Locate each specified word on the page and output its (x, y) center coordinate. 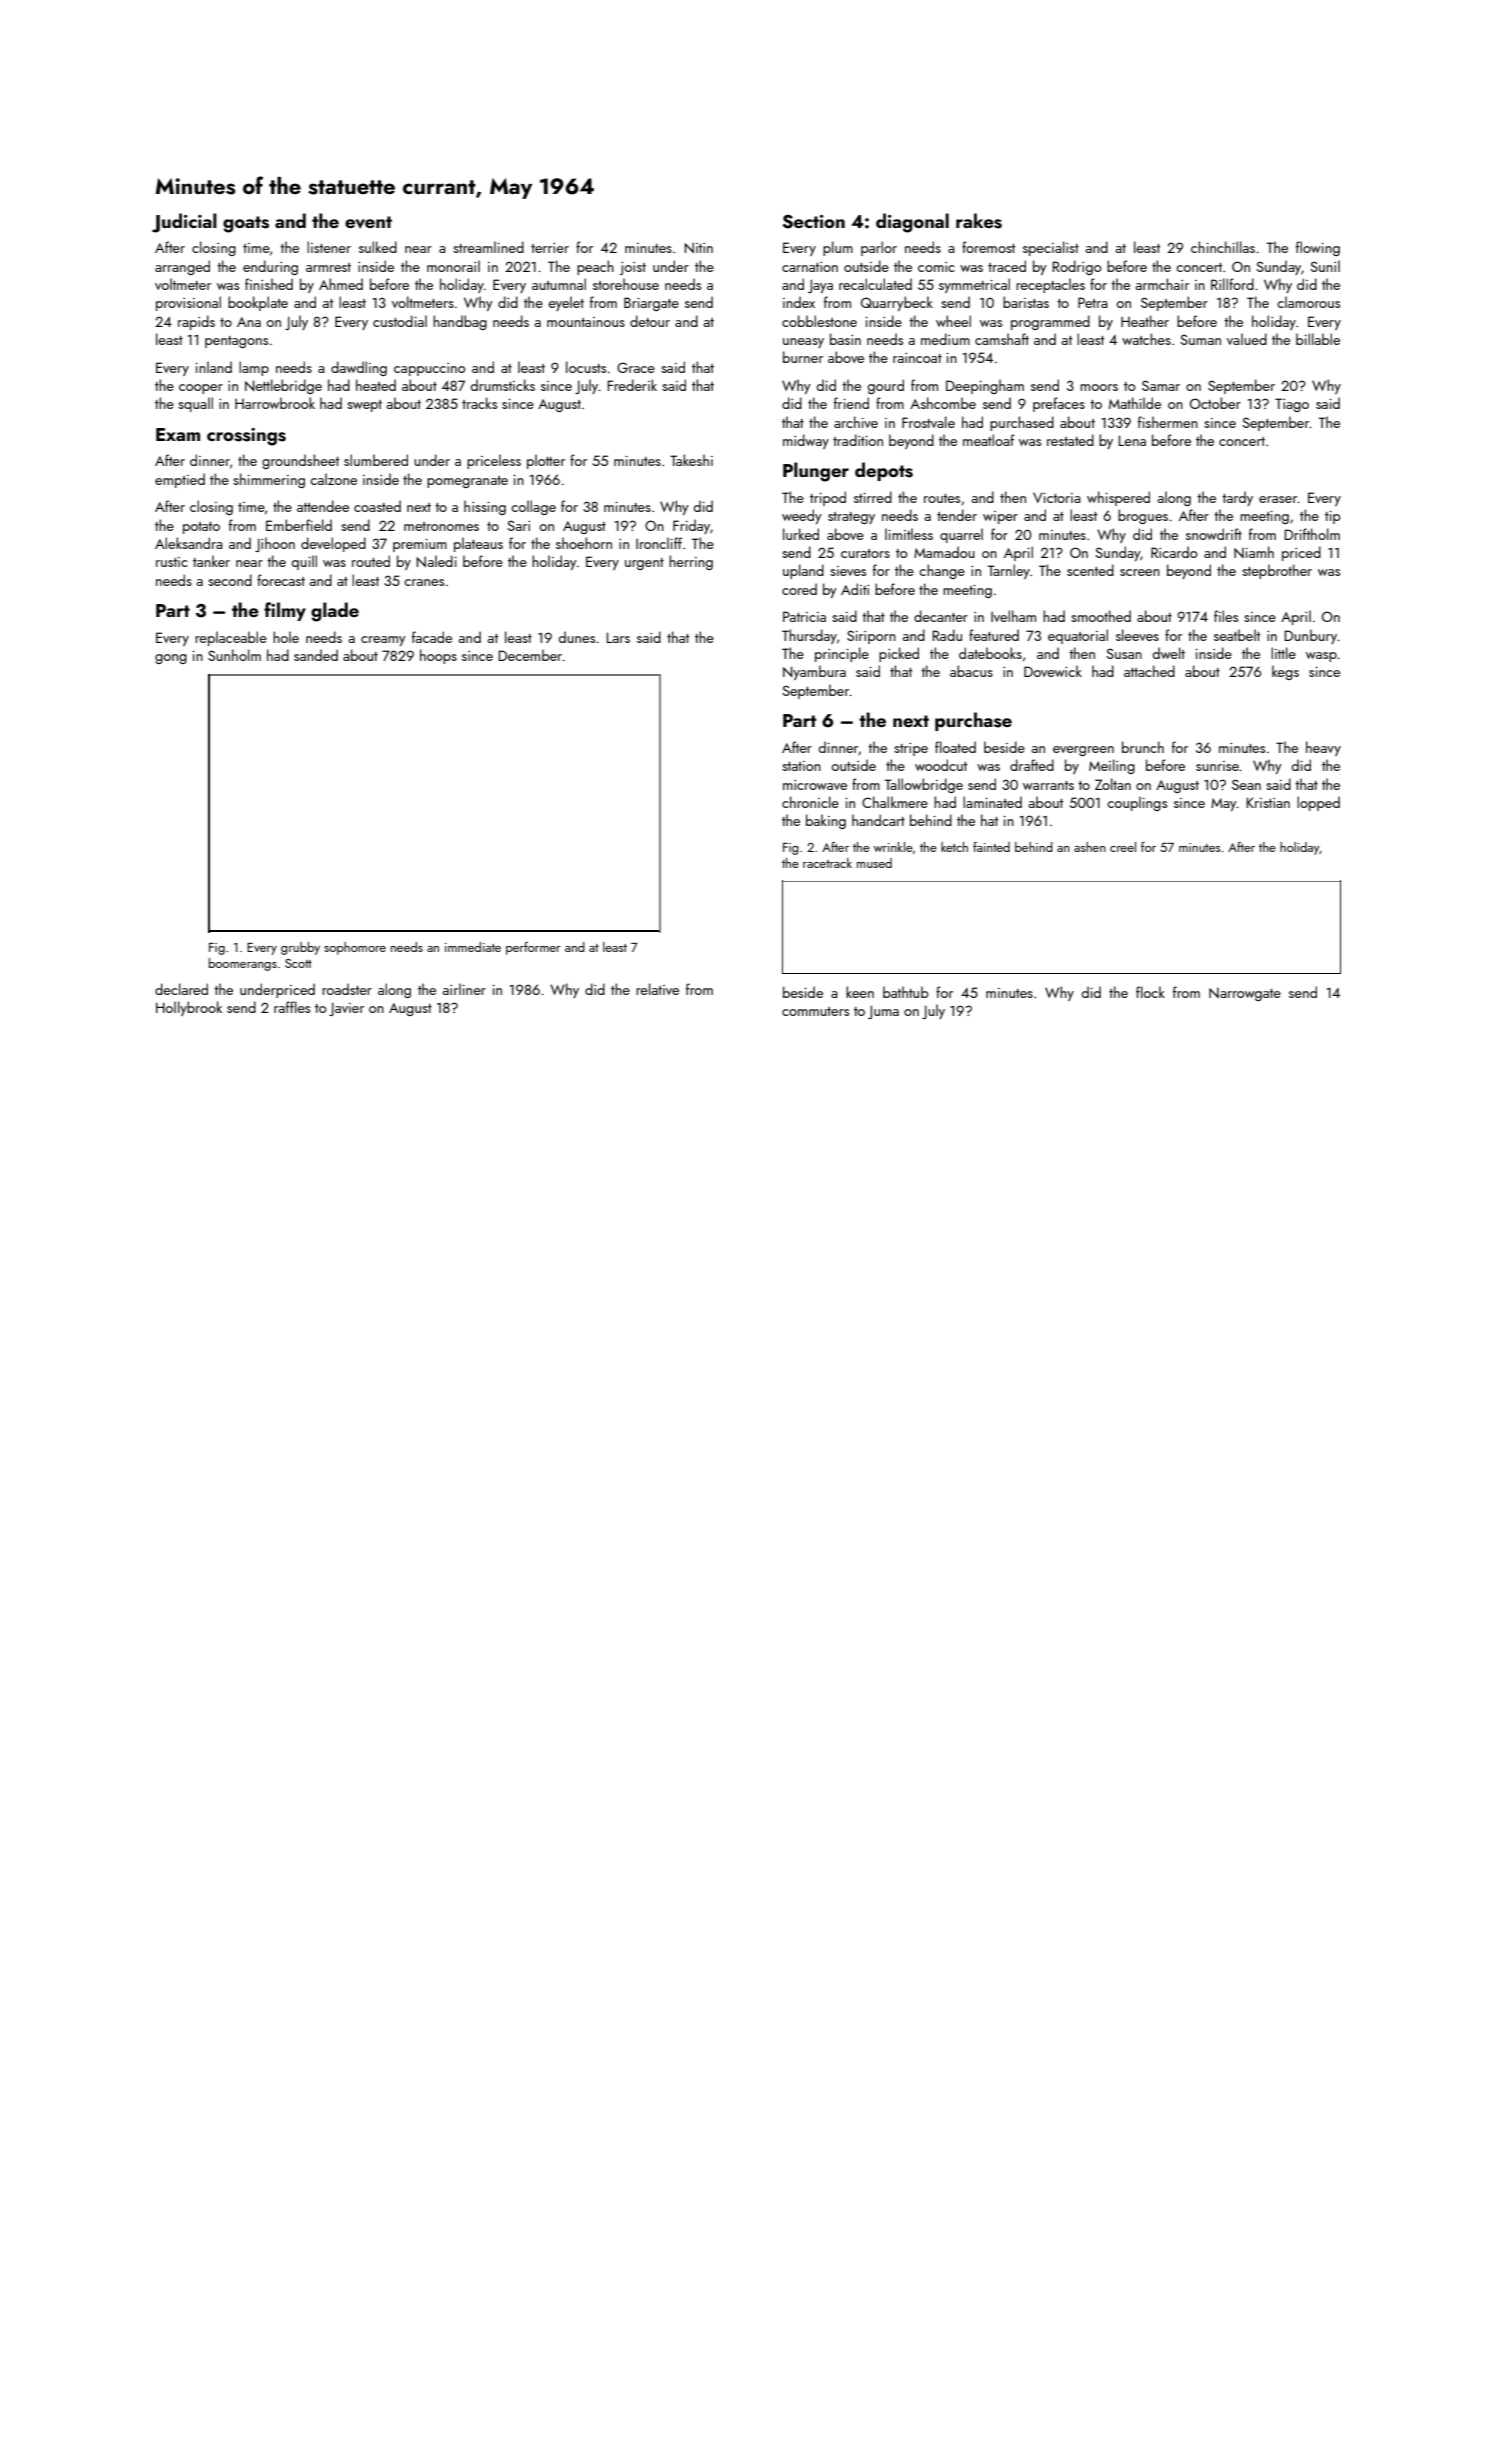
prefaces (1059, 404)
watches (1146, 339)
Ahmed (341, 284)
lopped (1318, 803)
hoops (438, 656)
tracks (479, 403)
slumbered (376, 460)
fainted (991, 847)
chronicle (810, 802)
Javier (346, 1009)
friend (851, 403)
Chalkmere (895, 802)
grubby (300, 948)
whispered (1118, 498)
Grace (636, 367)
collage (533, 507)
